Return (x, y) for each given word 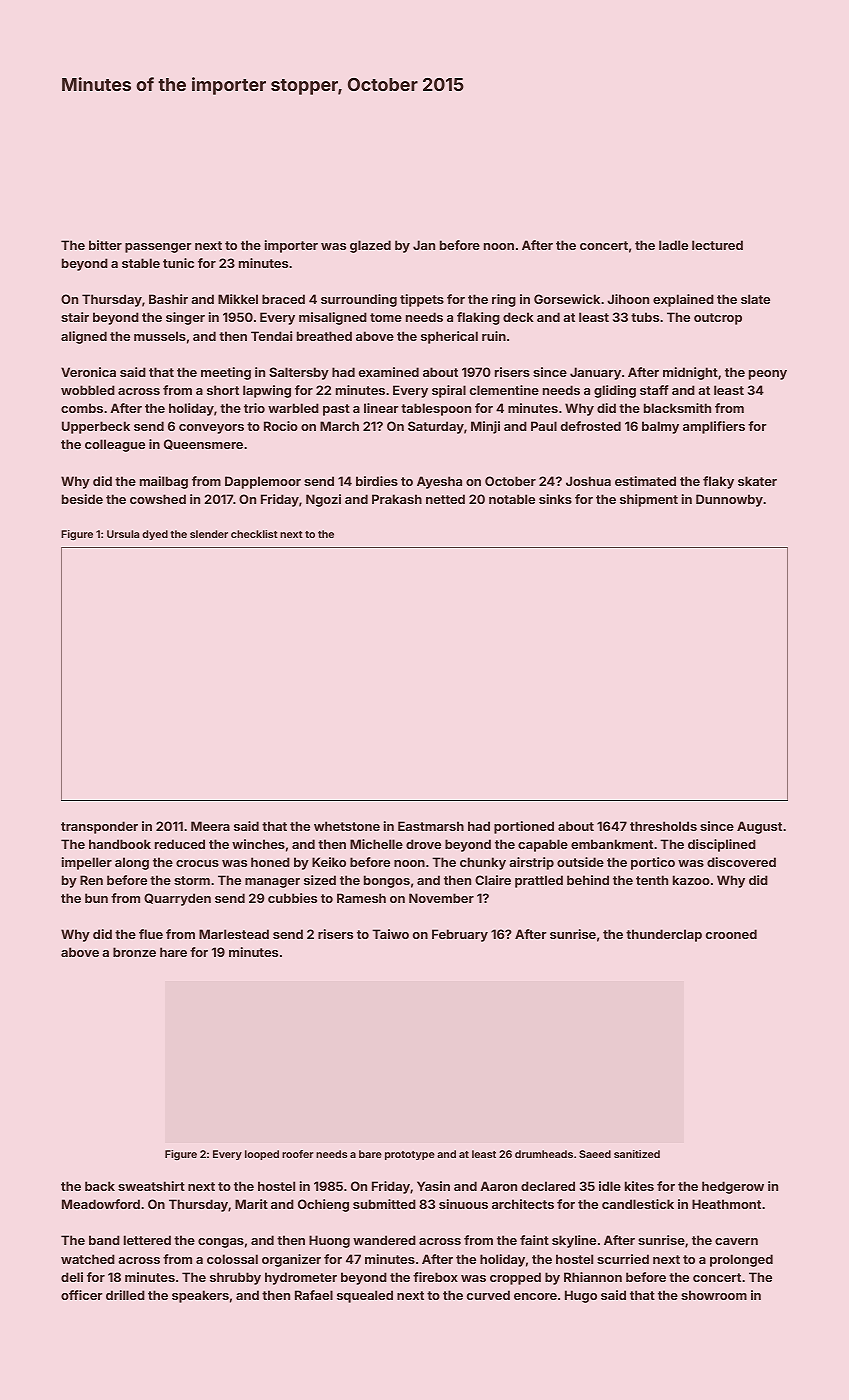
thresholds (663, 826)
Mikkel (238, 299)
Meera (210, 826)
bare (370, 1154)
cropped (515, 1278)
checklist (254, 534)
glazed (370, 246)
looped (262, 1155)
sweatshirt (151, 1186)
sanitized (637, 1154)
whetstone (347, 826)
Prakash (397, 499)
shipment (649, 500)
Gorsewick (567, 299)
